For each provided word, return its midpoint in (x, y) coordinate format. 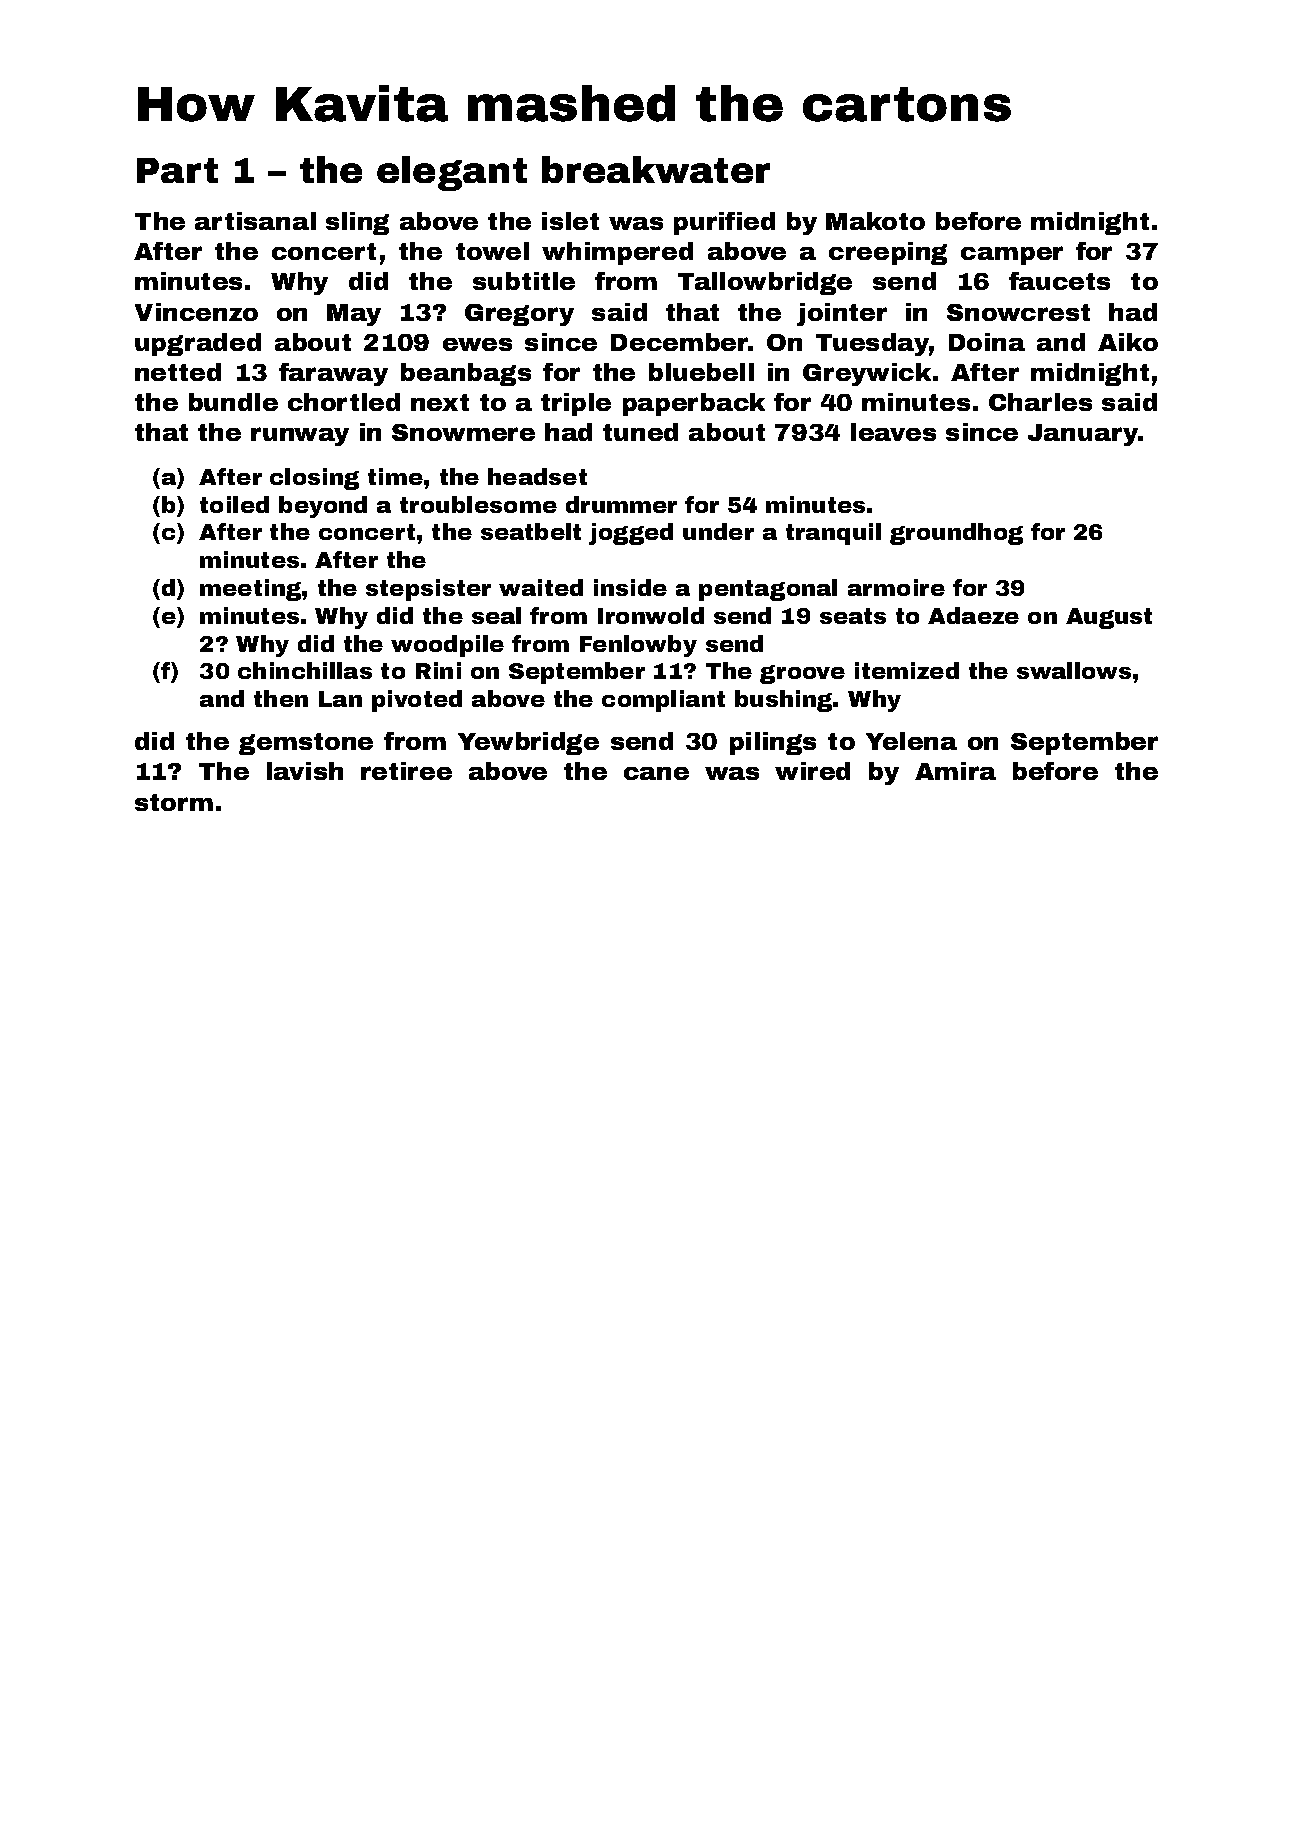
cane (656, 773)
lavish (305, 771)
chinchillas (305, 670)
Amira (955, 771)
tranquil (833, 534)
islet (570, 221)
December (679, 342)
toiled (234, 504)
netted (178, 372)
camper (1012, 255)
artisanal (255, 221)
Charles (1040, 402)
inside (630, 587)
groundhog (956, 534)
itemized (907, 670)
